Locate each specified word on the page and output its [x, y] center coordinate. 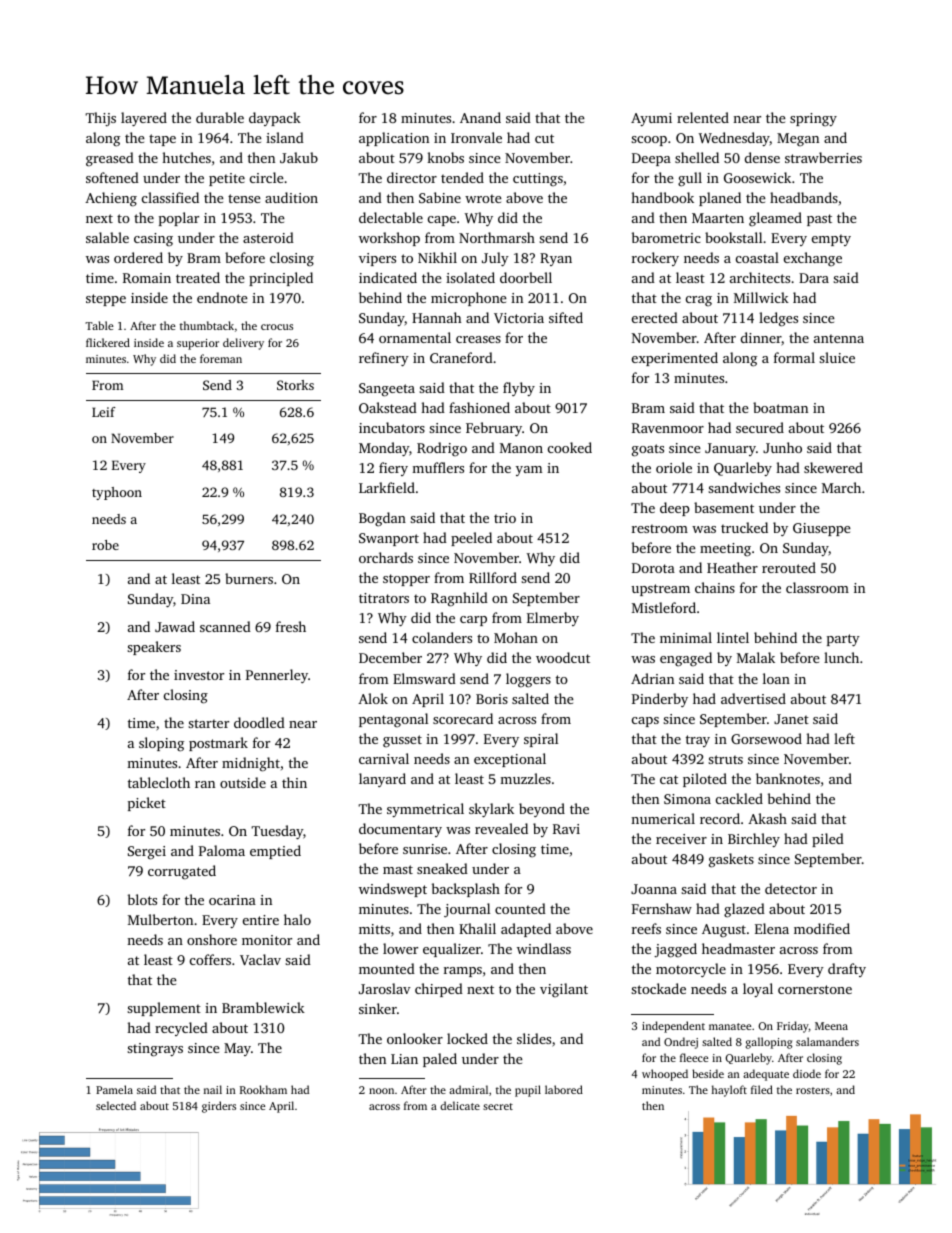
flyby [519, 389]
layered [144, 119]
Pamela [114, 1089]
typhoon [117, 493]
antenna [839, 338]
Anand [480, 117]
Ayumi [651, 119]
